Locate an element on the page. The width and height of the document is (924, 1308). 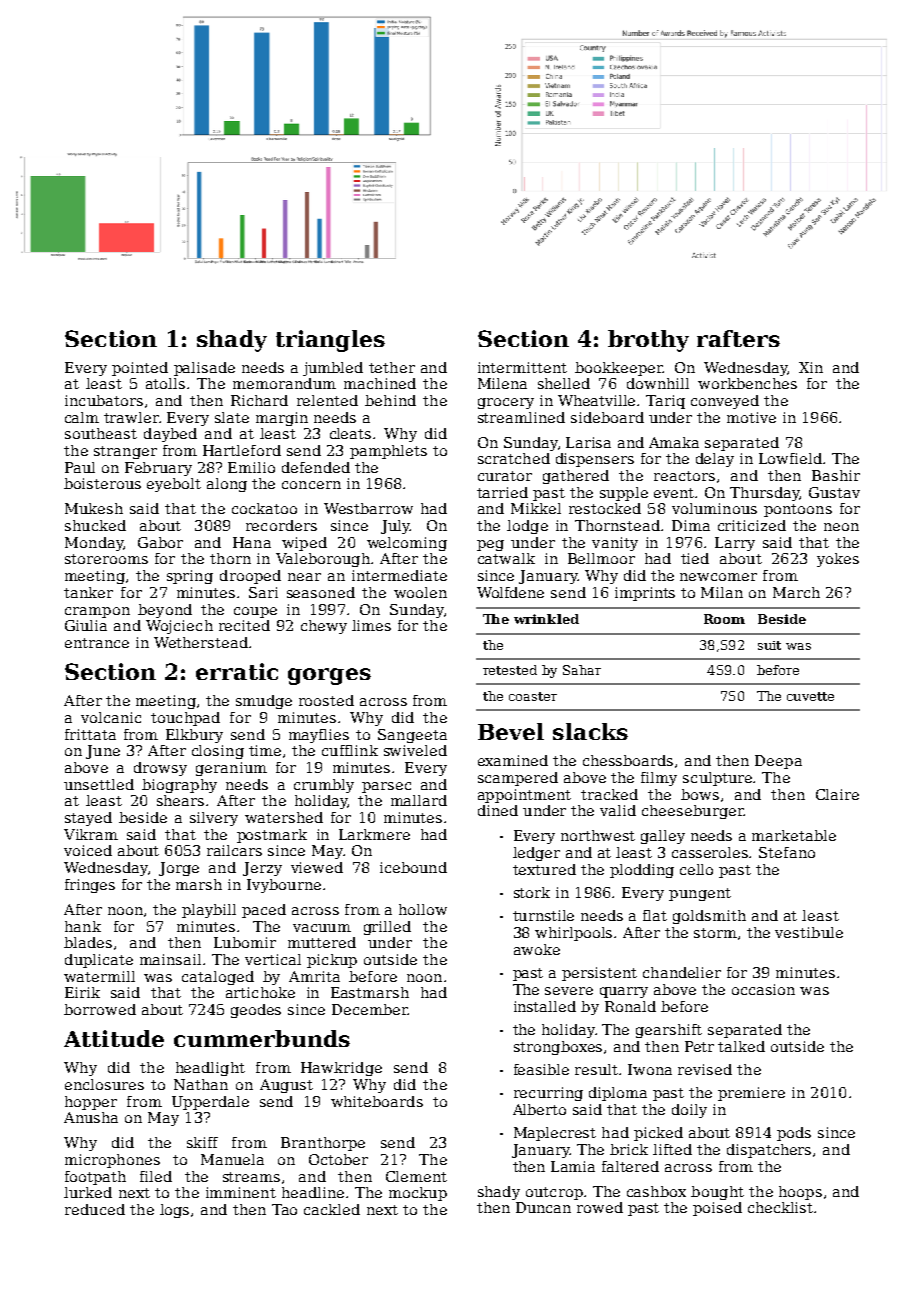
doily is located at coordinates (689, 1111).
